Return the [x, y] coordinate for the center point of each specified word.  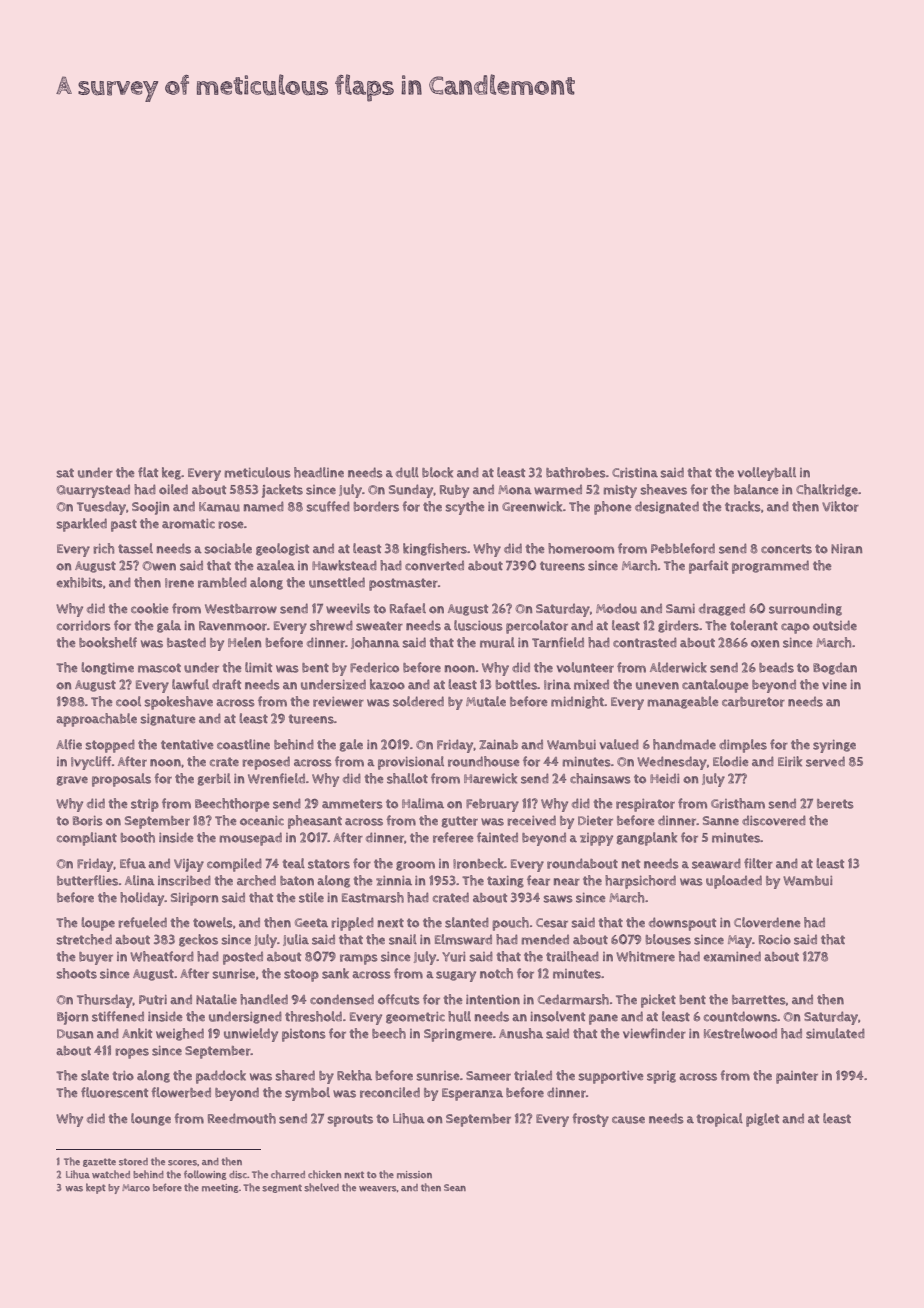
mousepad [250, 839]
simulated [835, 1033]
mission [414, 1175]
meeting [220, 1188]
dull [407, 472]
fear [538, 880]
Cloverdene [767, 922]
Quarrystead [93, 491]
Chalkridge [827, 490]
